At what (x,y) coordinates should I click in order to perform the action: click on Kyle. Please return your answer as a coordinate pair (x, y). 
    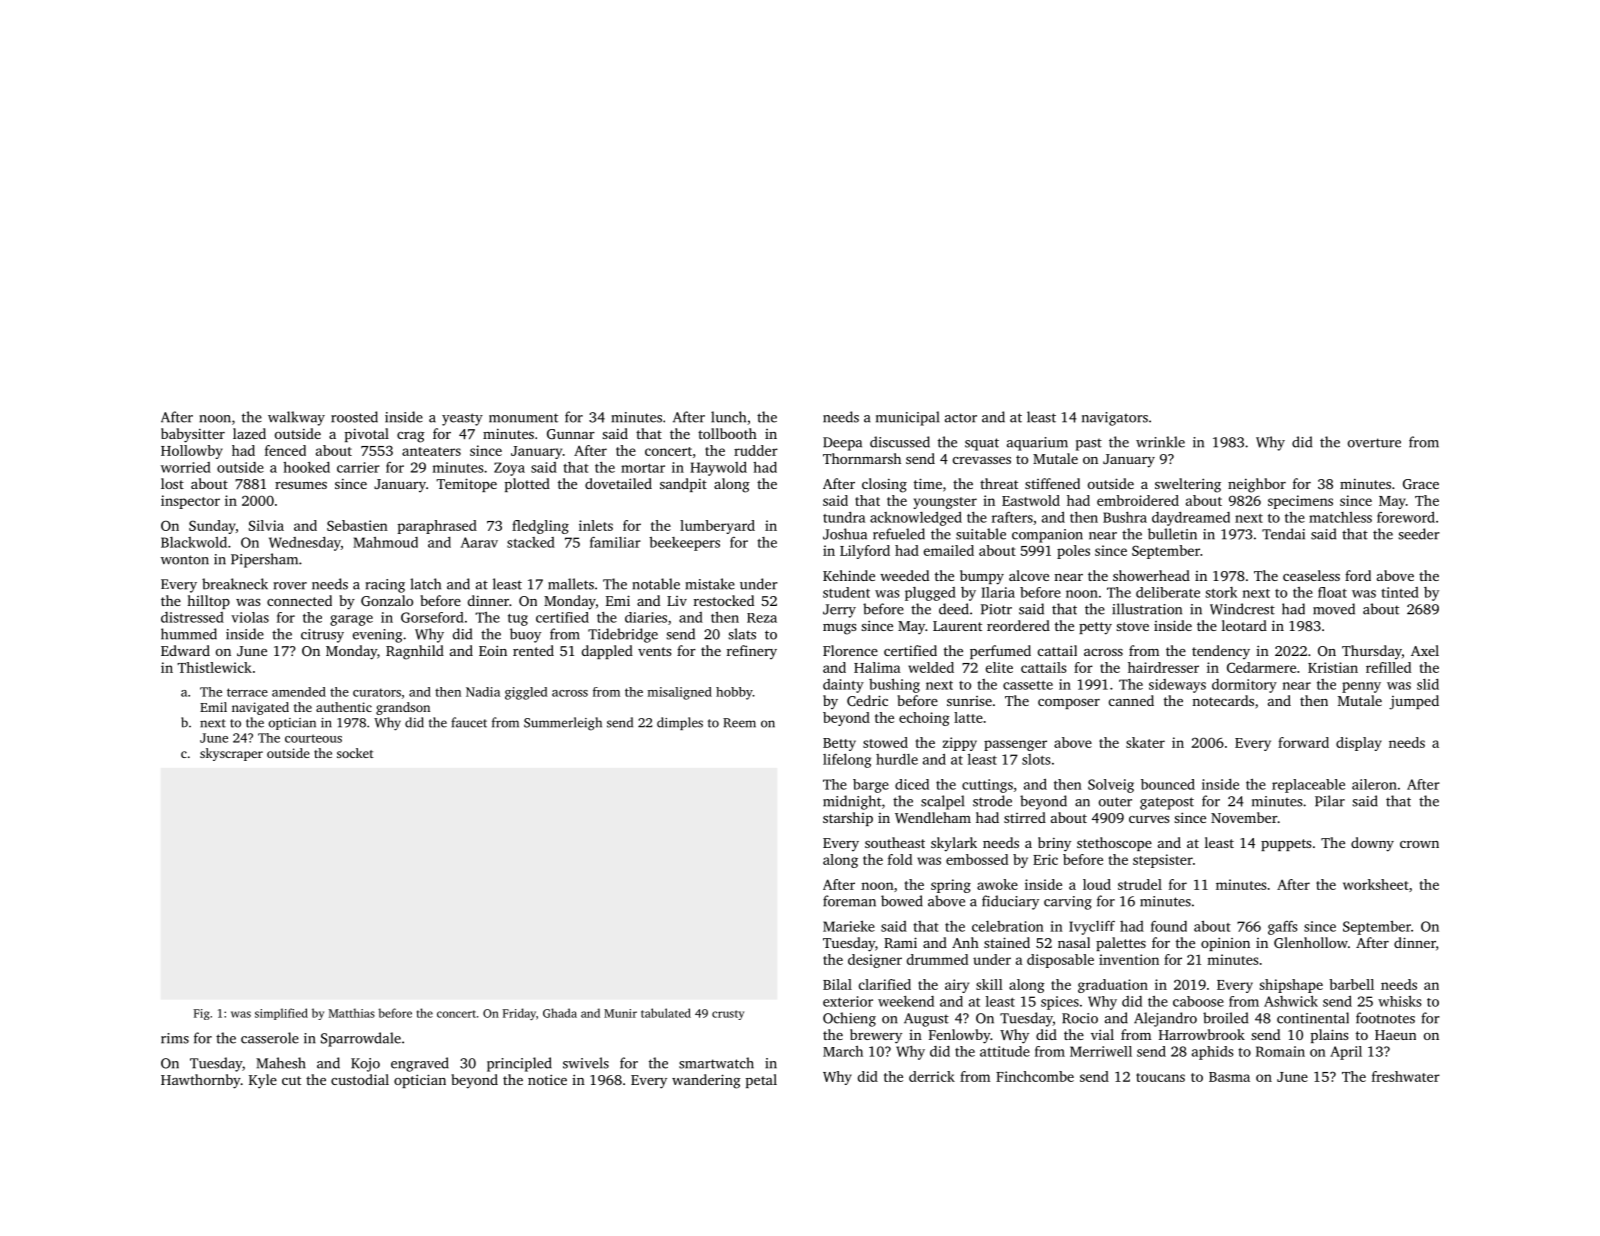
    Looking at the image, I should click on (263, 1081).
